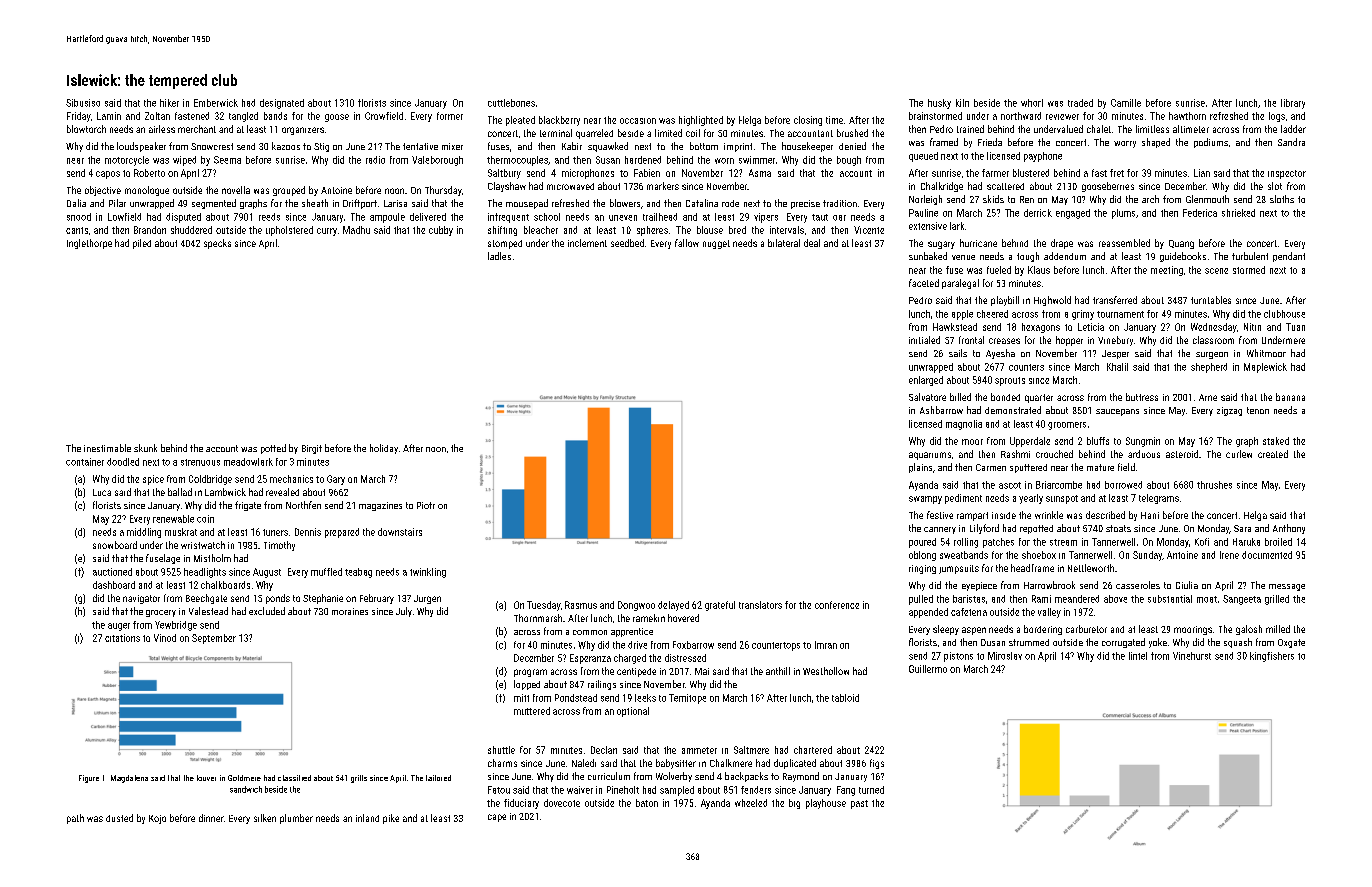 The height and width of the screenshot is (887, 1372). What do you see at coordinates (1293, 104) in the screenshot?
I see `library` at bounding box center [1293, 104].
